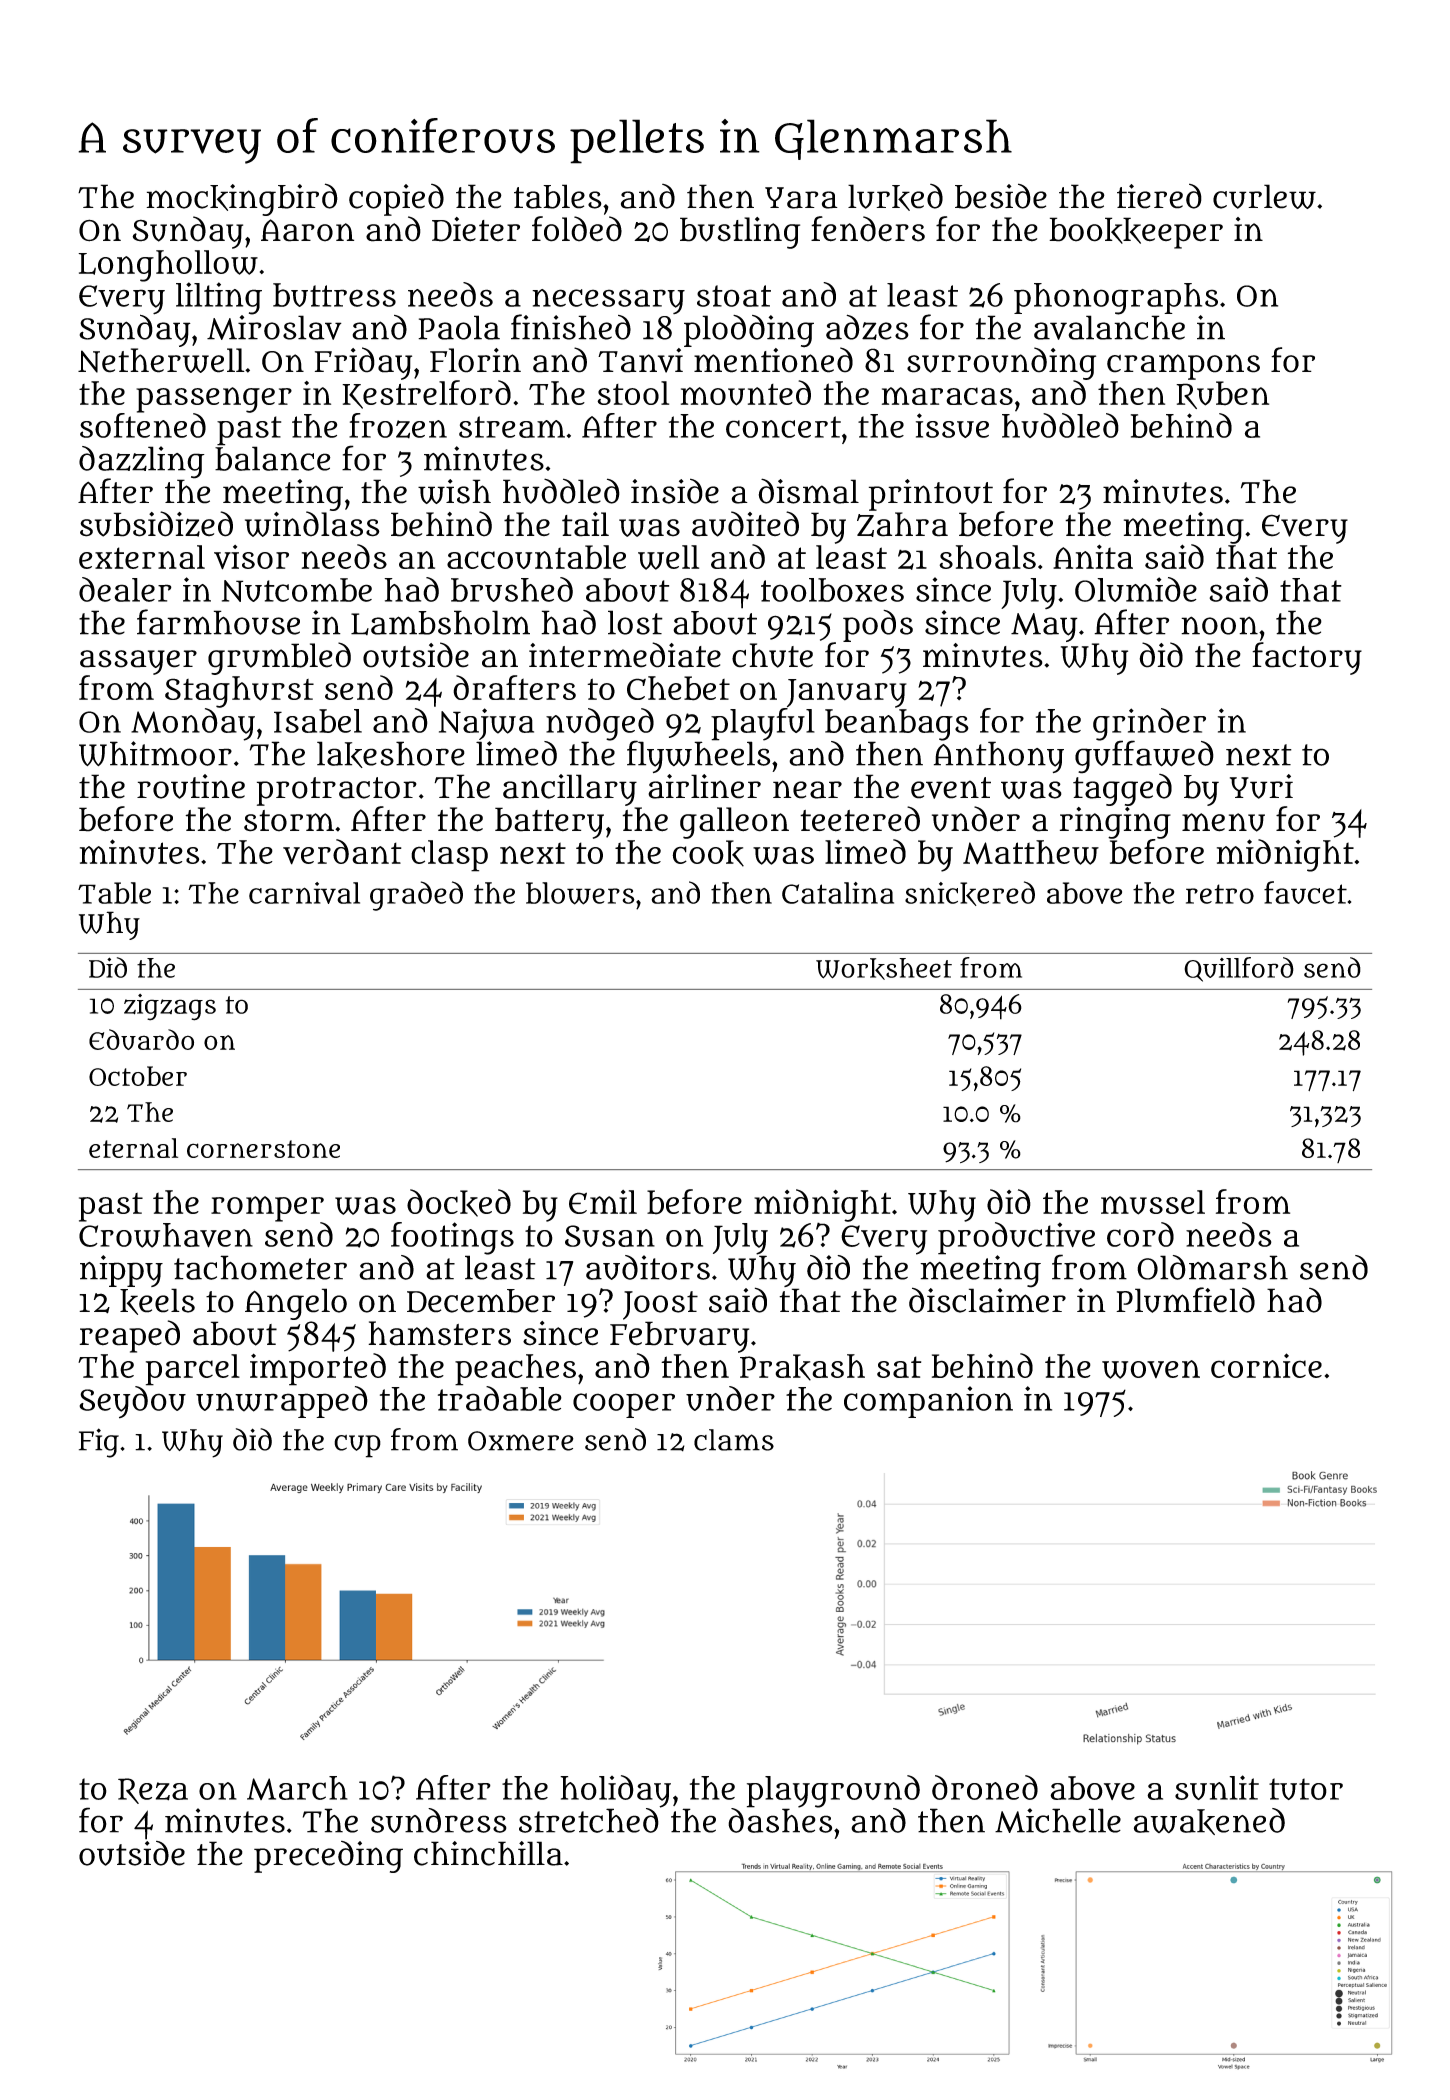 This image has height=2100, width=1450. What do you see at coordinates (328, 1857) in the image?
I see `preceding` at bounding box center [328, 1857].
